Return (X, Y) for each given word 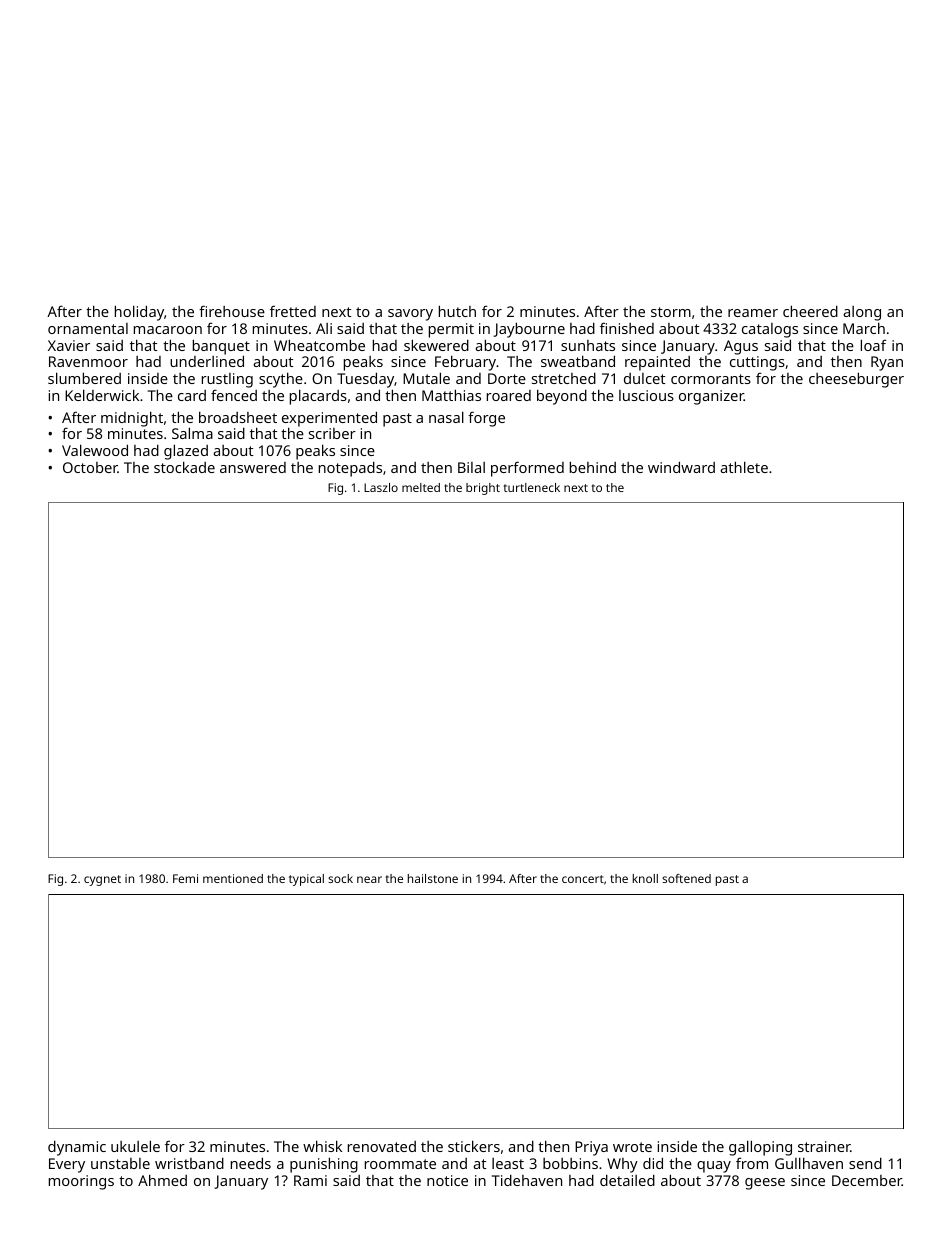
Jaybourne (529, 330)
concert (583, 879)
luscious (646, 395)
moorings (81, 1182)
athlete (744, 467)
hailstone (433, 878)
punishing (324, 1165)
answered (253, 467)
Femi (185, 878)
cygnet (102, 880)
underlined (207, 361)
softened (686, 878)
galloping (760, 1148)
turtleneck (532, 487)
